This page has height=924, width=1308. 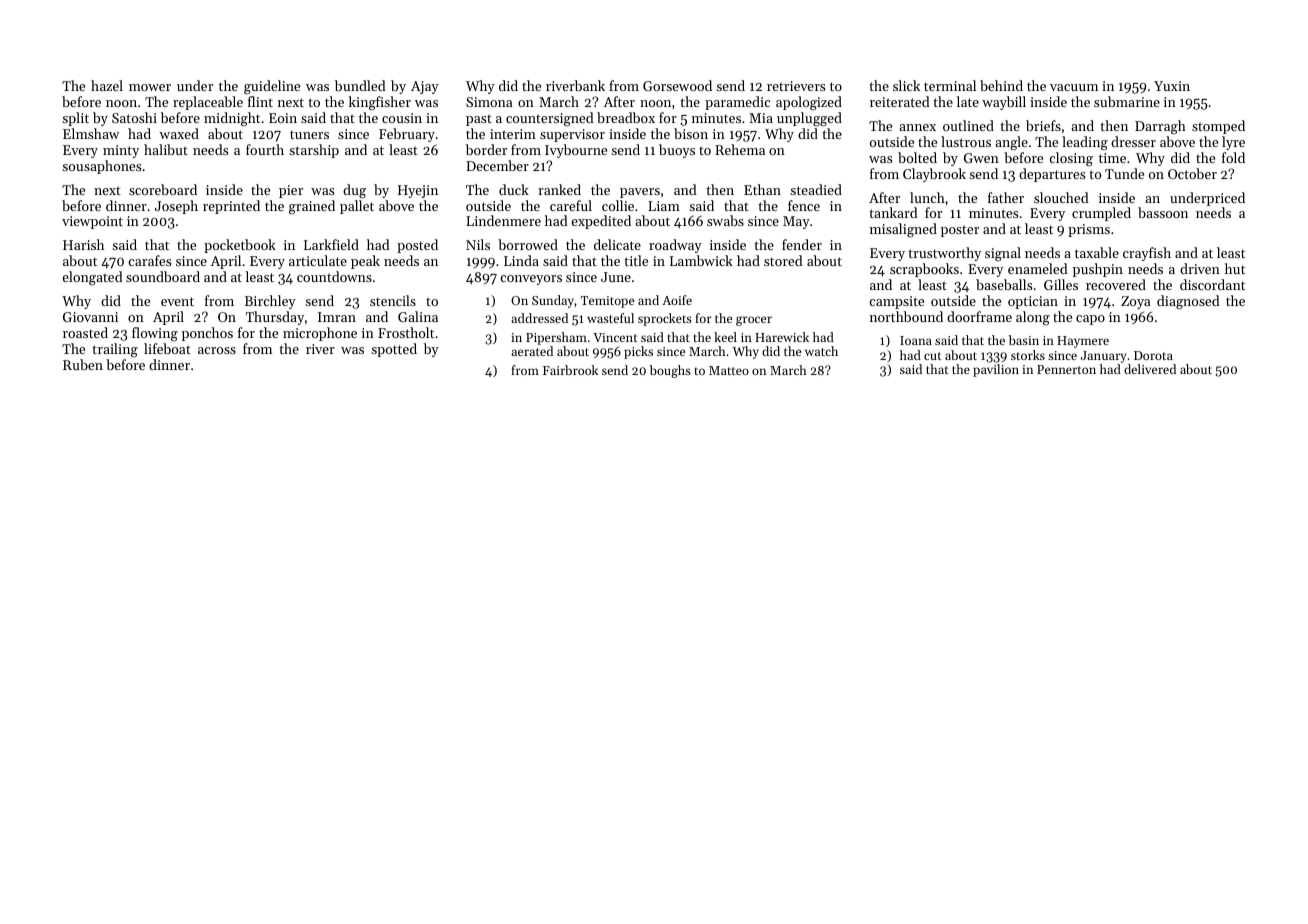 I want to click on microphone, so click(x=320, y=334).
